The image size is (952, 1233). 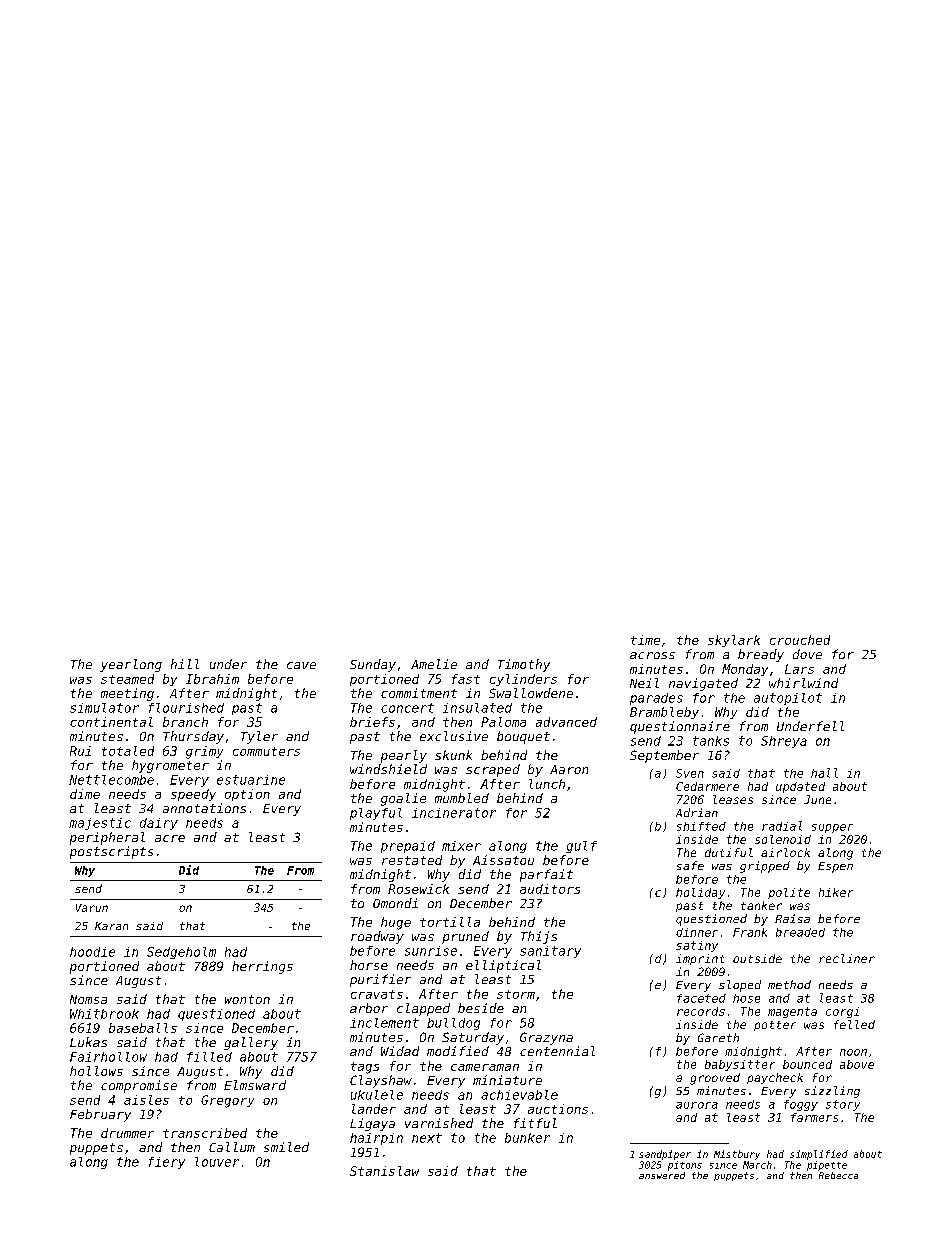 I want to click on fiery, so click(x=167, y=1163).
